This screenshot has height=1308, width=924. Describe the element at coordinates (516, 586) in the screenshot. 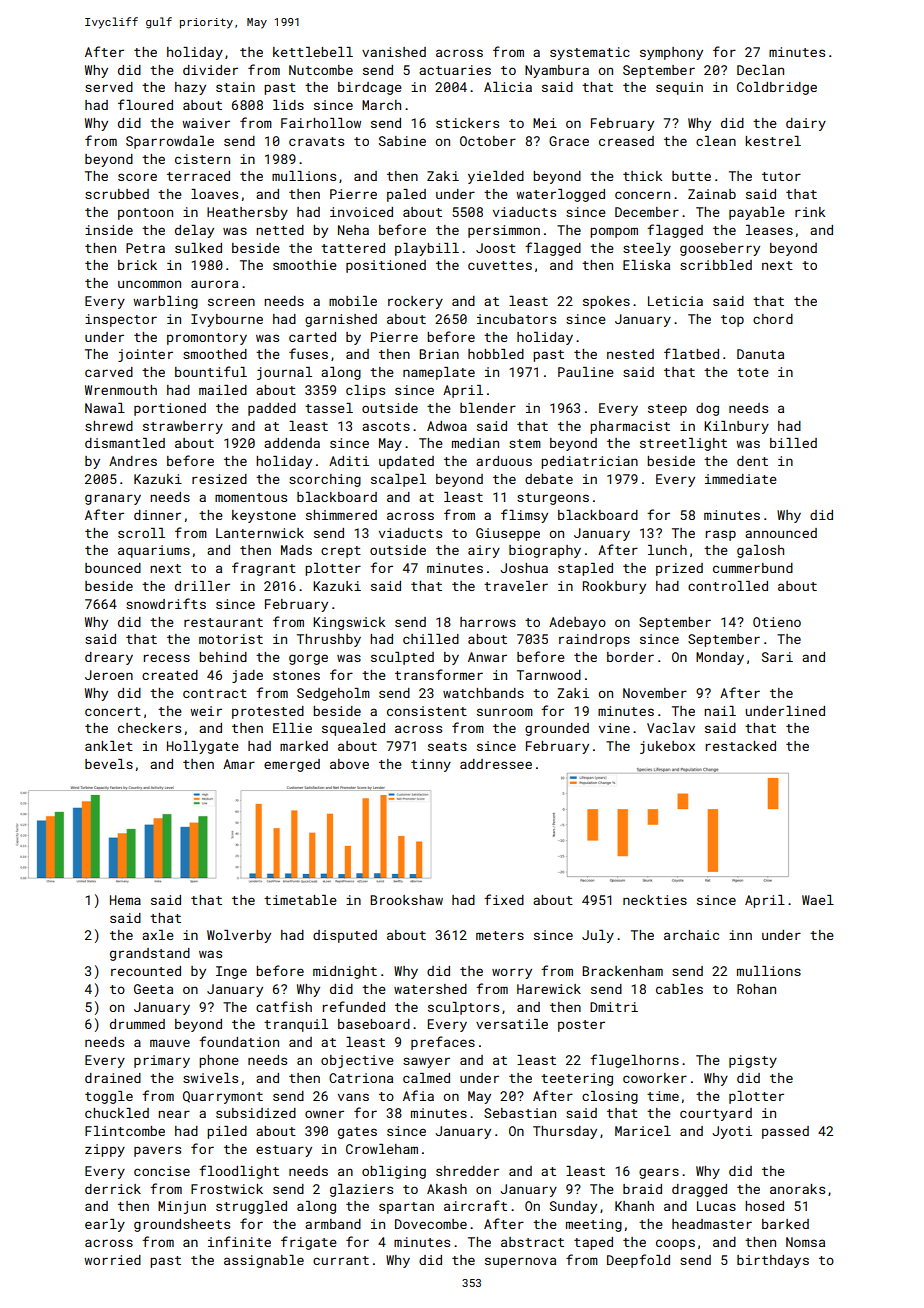

I see `traveler` at that location.
